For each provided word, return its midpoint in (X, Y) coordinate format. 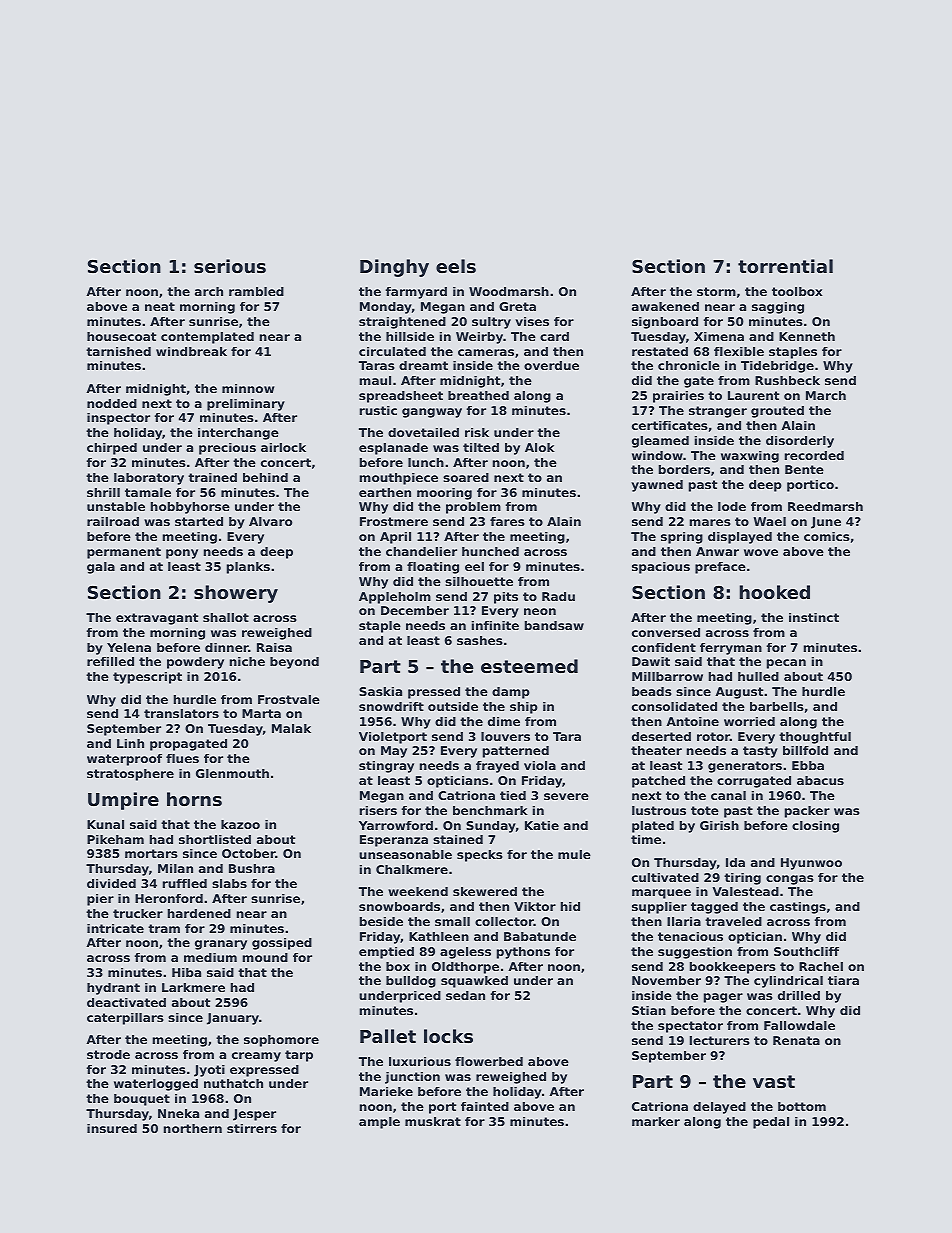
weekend (418, 891)
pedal (771, 1123)
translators (181, 713)
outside (453, 706)
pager (723, 998)
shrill (103, 492)
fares (507, 521)
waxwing (750, 457)
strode (108, 1054)
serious (230, 266)
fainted (485, 1106)
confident (664, 647)
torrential (785, 266)
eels (456, 266)
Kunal (105, 824)
